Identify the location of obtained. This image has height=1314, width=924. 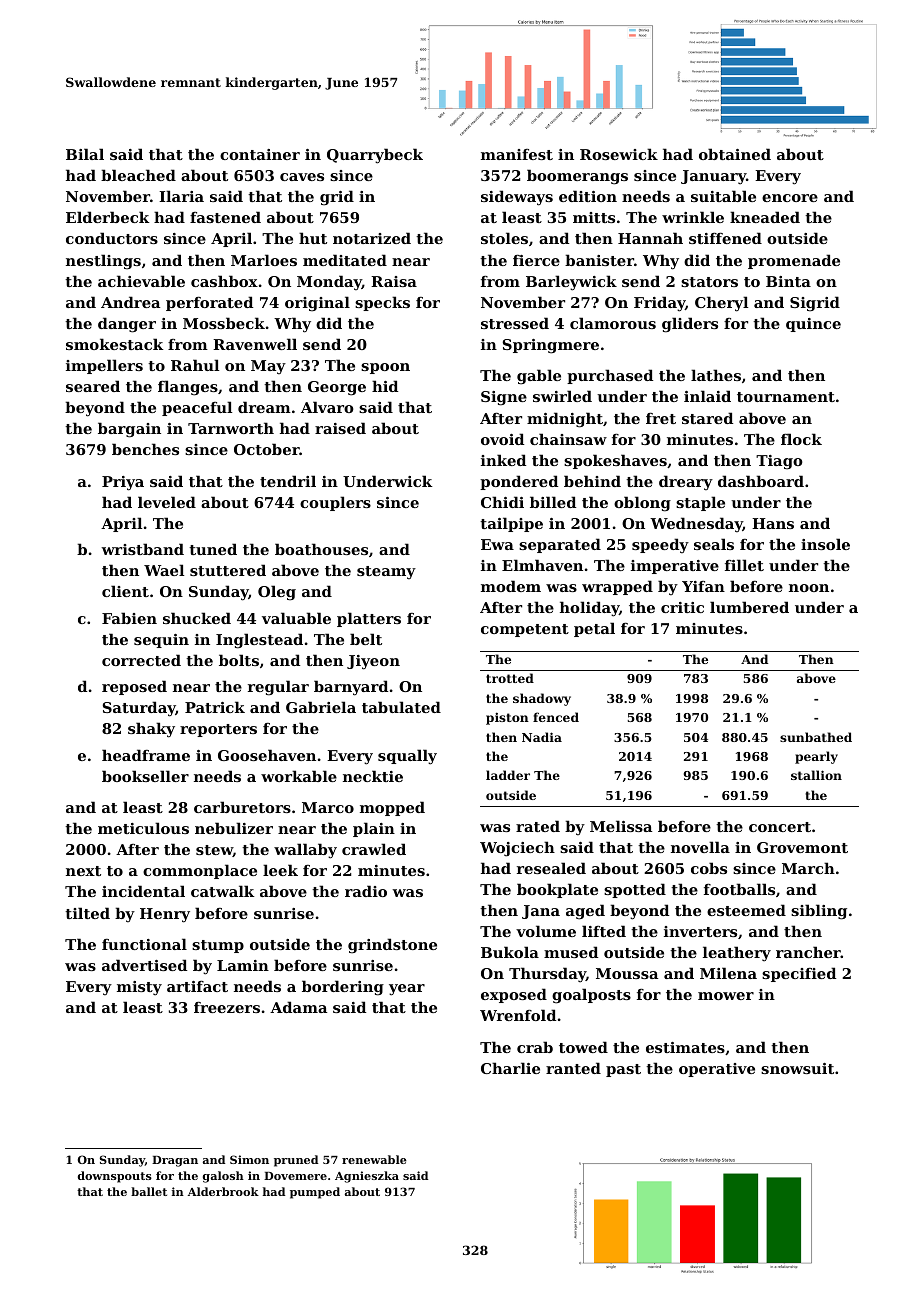
(735, 154).
